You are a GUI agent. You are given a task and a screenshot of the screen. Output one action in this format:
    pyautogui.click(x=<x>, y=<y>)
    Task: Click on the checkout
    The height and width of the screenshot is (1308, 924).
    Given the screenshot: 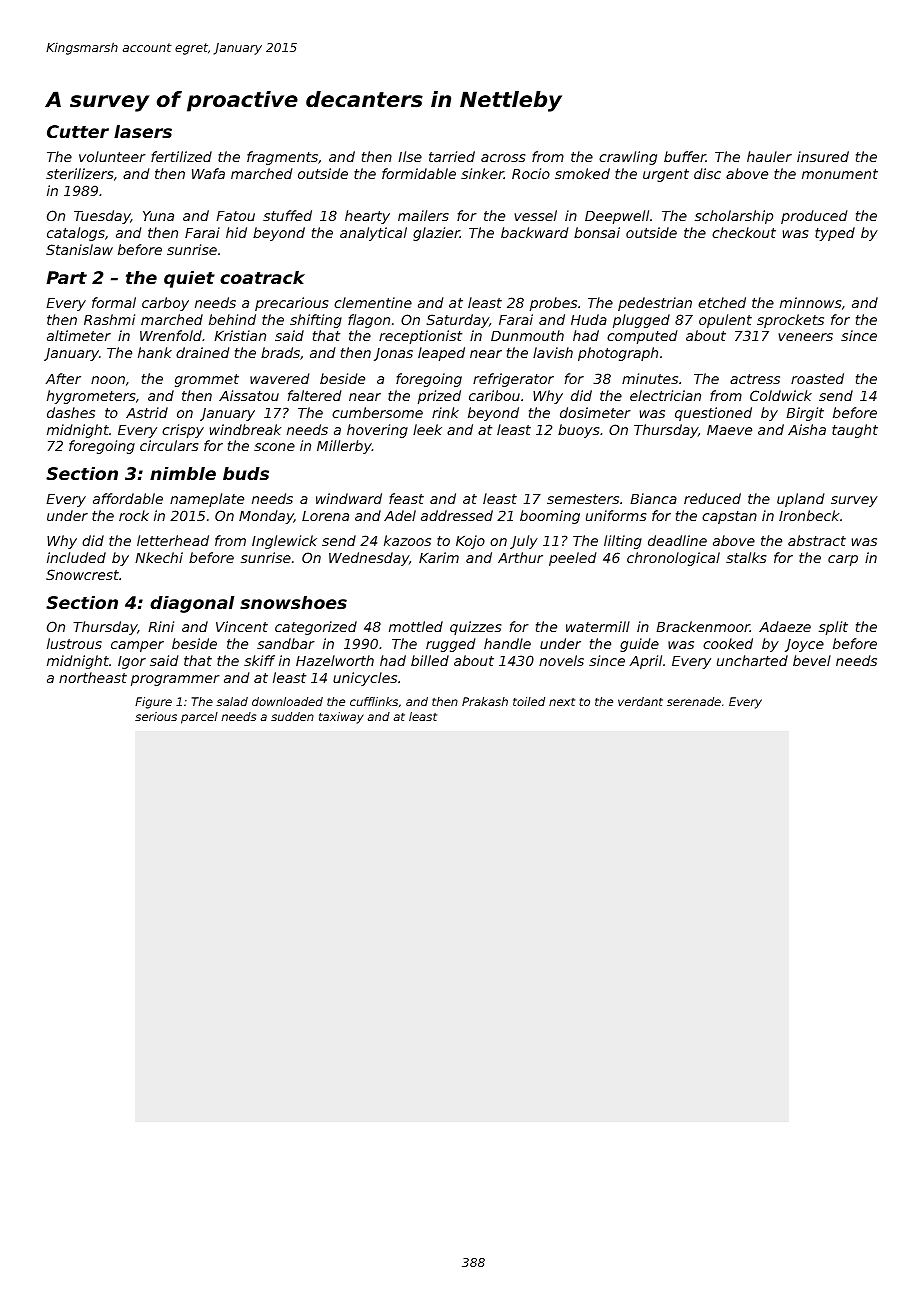 What is the action you would take?
    pyautogui.click(x=744, y=232)
